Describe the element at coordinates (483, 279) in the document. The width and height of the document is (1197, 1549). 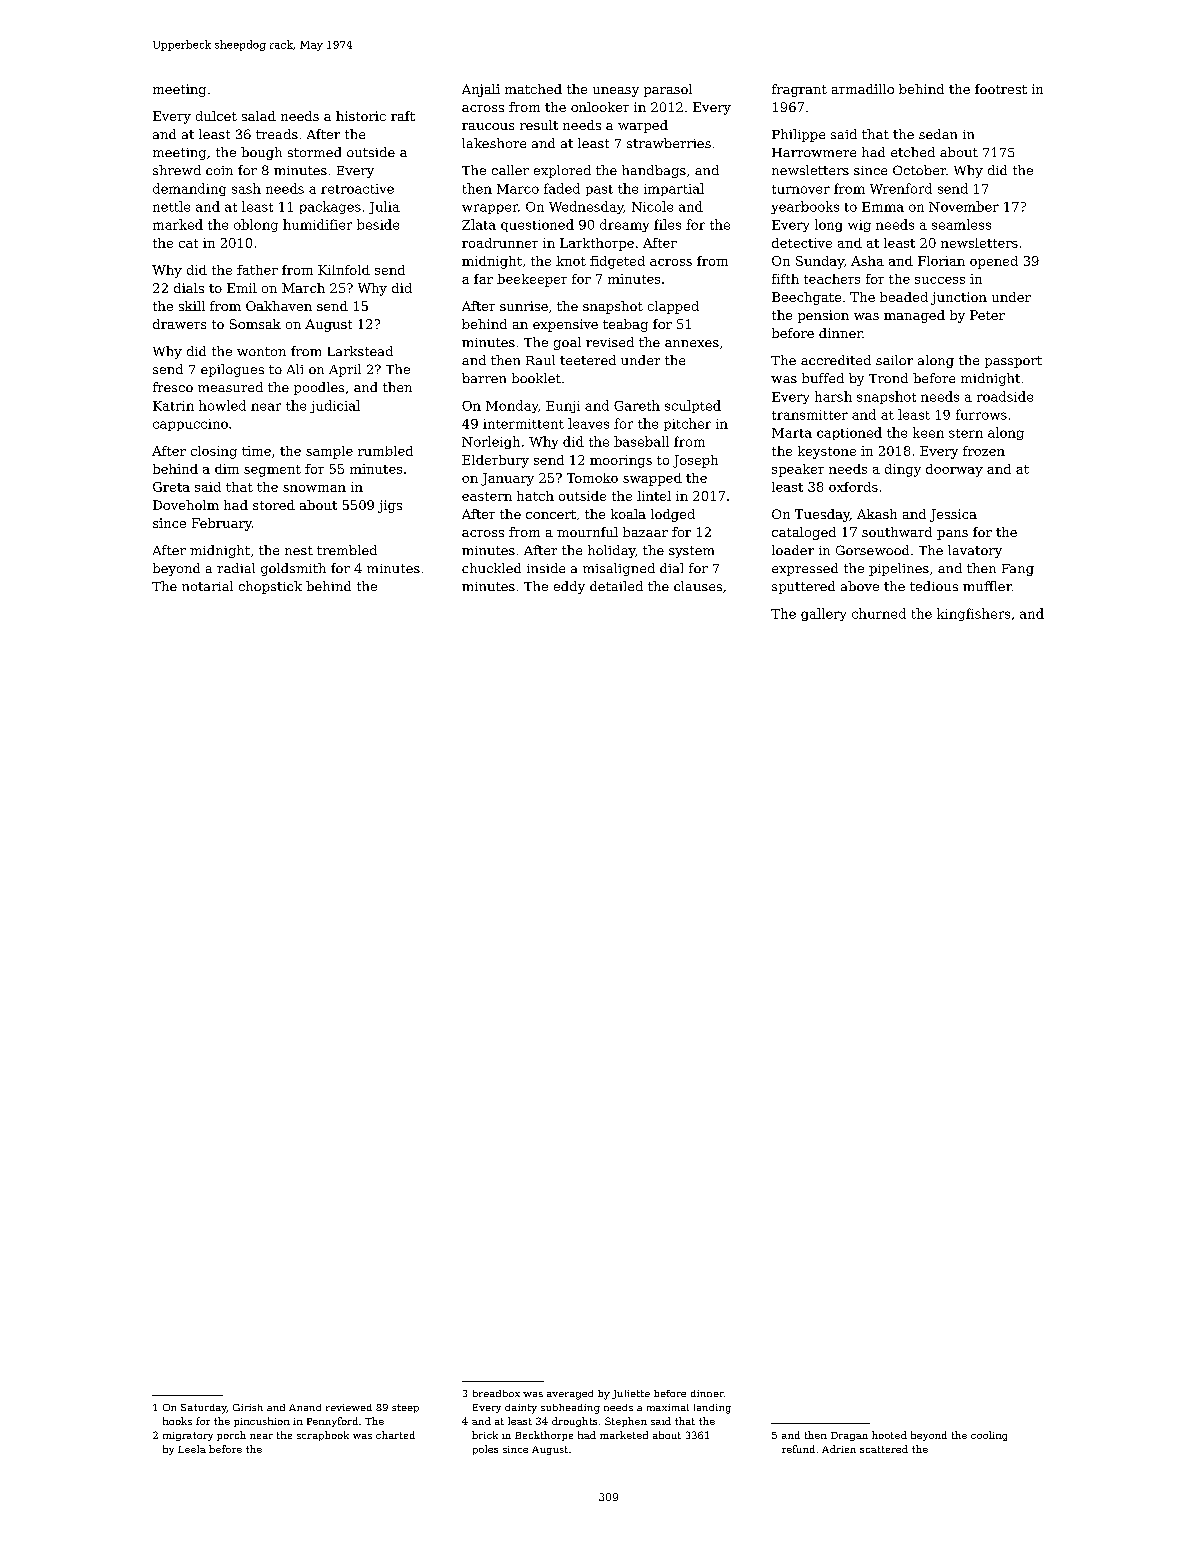
I see `far` at that location.
